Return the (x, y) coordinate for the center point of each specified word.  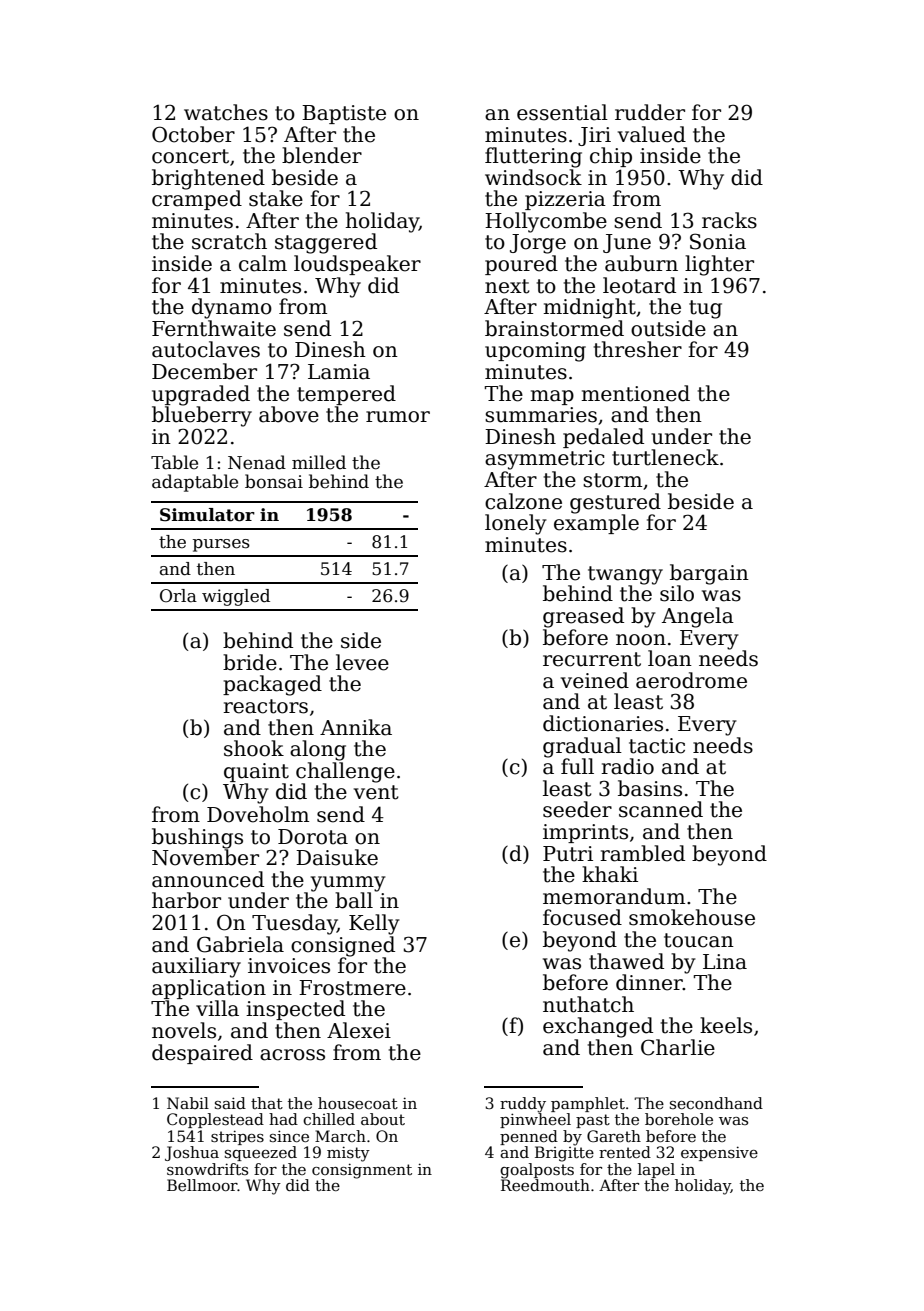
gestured (615, 503)
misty (348, 1154)
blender (322, 155)
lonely (516, 524)
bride (250, 662)
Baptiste (344, 114)
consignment (362, 1171)
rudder (650, 112)
